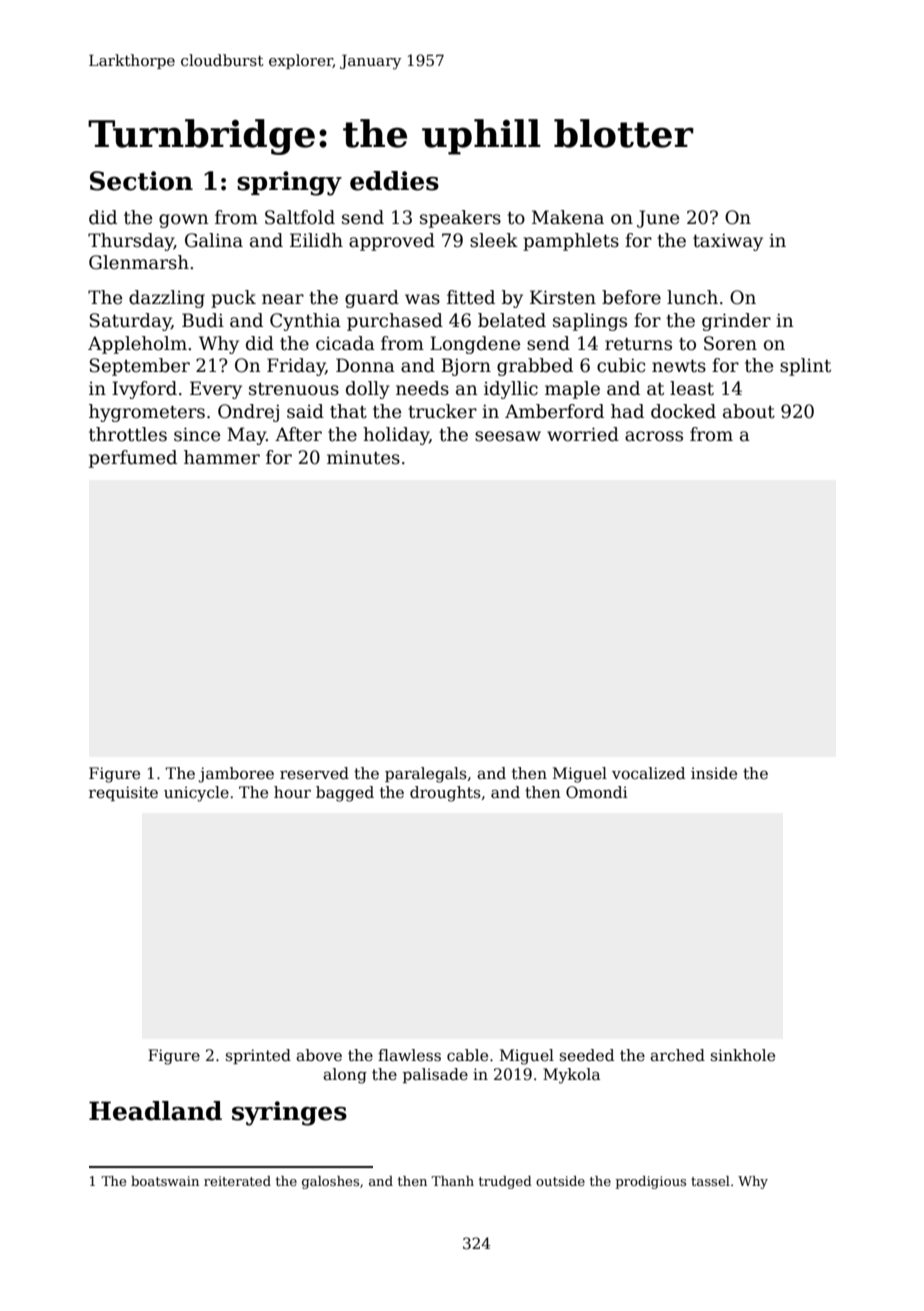 This screenshot has width=924, height=1311. I want to click on paralegals, so click(426, 775).
